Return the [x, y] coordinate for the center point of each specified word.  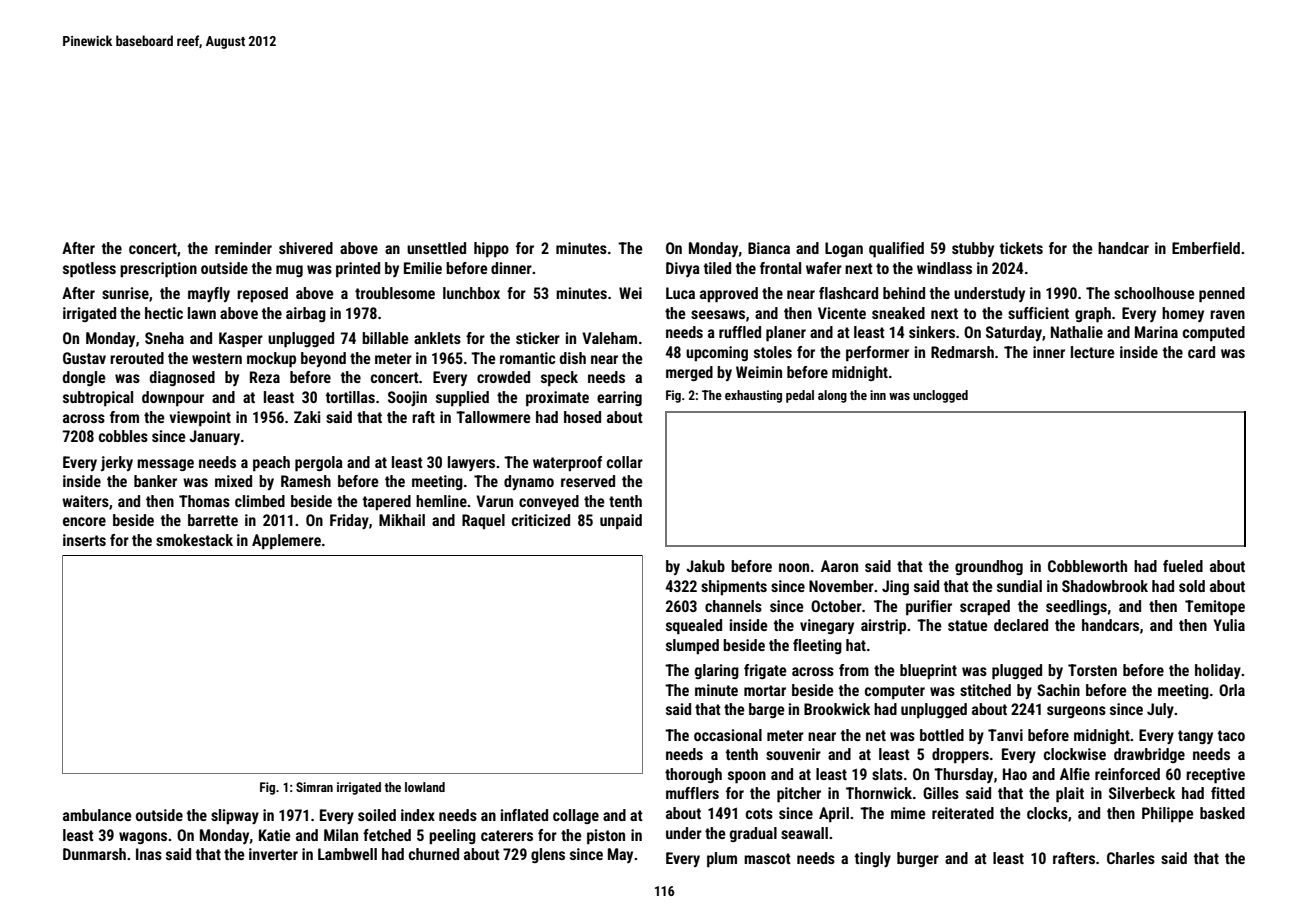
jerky [117, 463]
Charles [1131, 858]
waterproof [567, 464]
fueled [1183, 566]
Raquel [483, 521]
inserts [84, 540]
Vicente [842, 313]
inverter [273, 854]
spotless [89, 270]
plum [722, 860]
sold [1192, 586]
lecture [1093, 352]
